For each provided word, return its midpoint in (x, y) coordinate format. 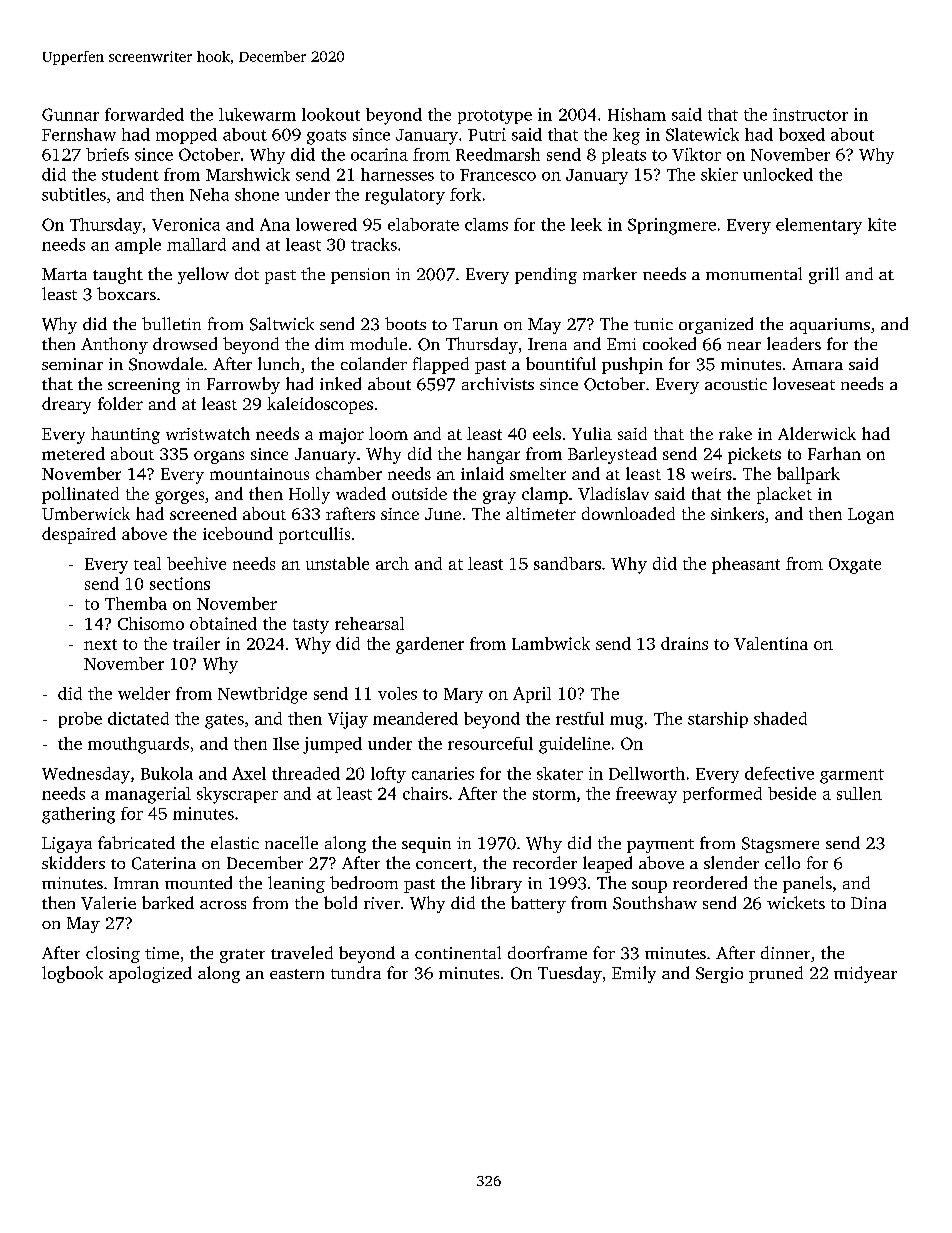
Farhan (834, 453)
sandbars (567, 563)
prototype (495, 117)
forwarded (144, 114)
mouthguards (138, 745)
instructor (810, 114)
